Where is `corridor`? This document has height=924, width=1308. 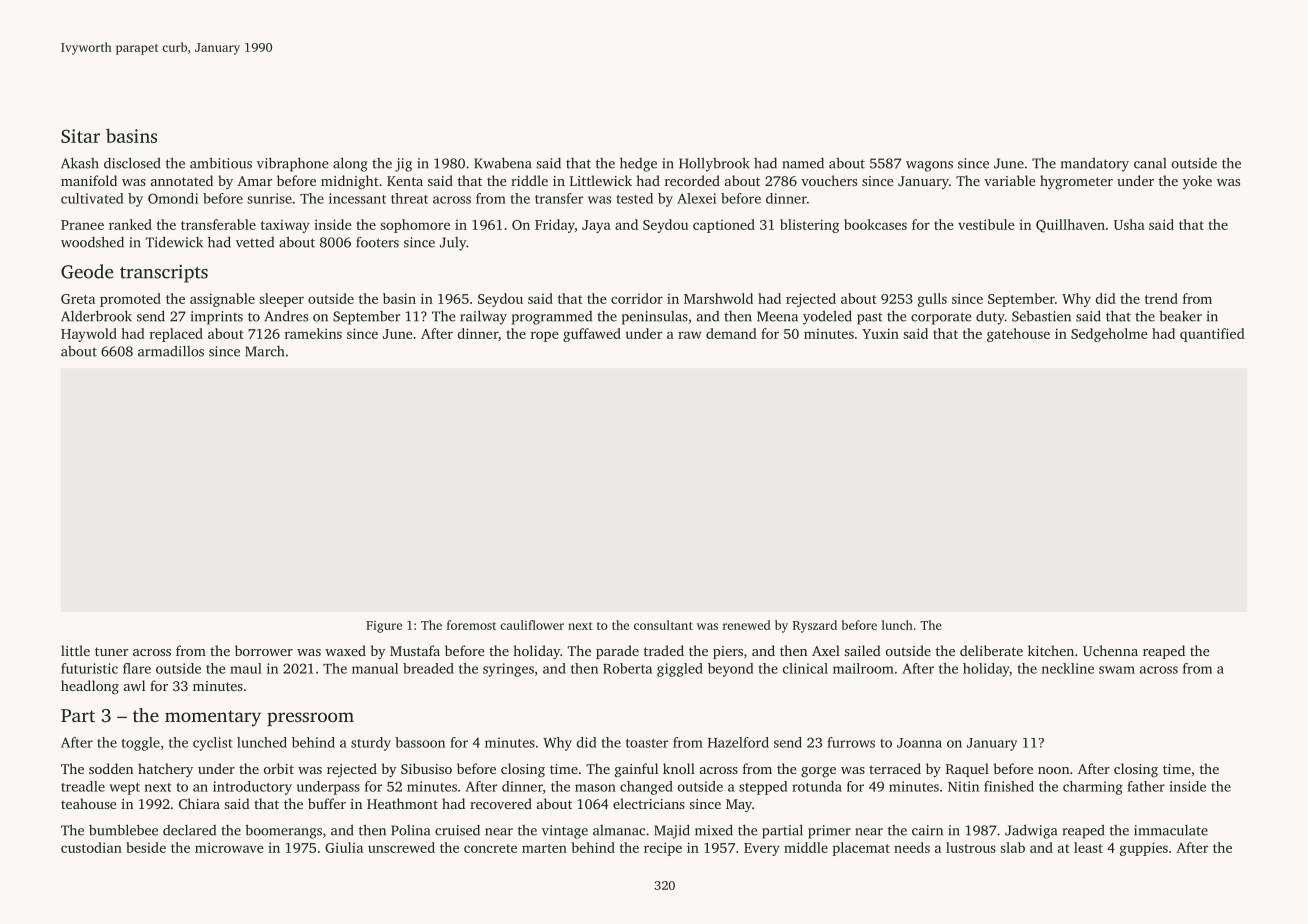
corridor is located at coordinates (637, 298).
